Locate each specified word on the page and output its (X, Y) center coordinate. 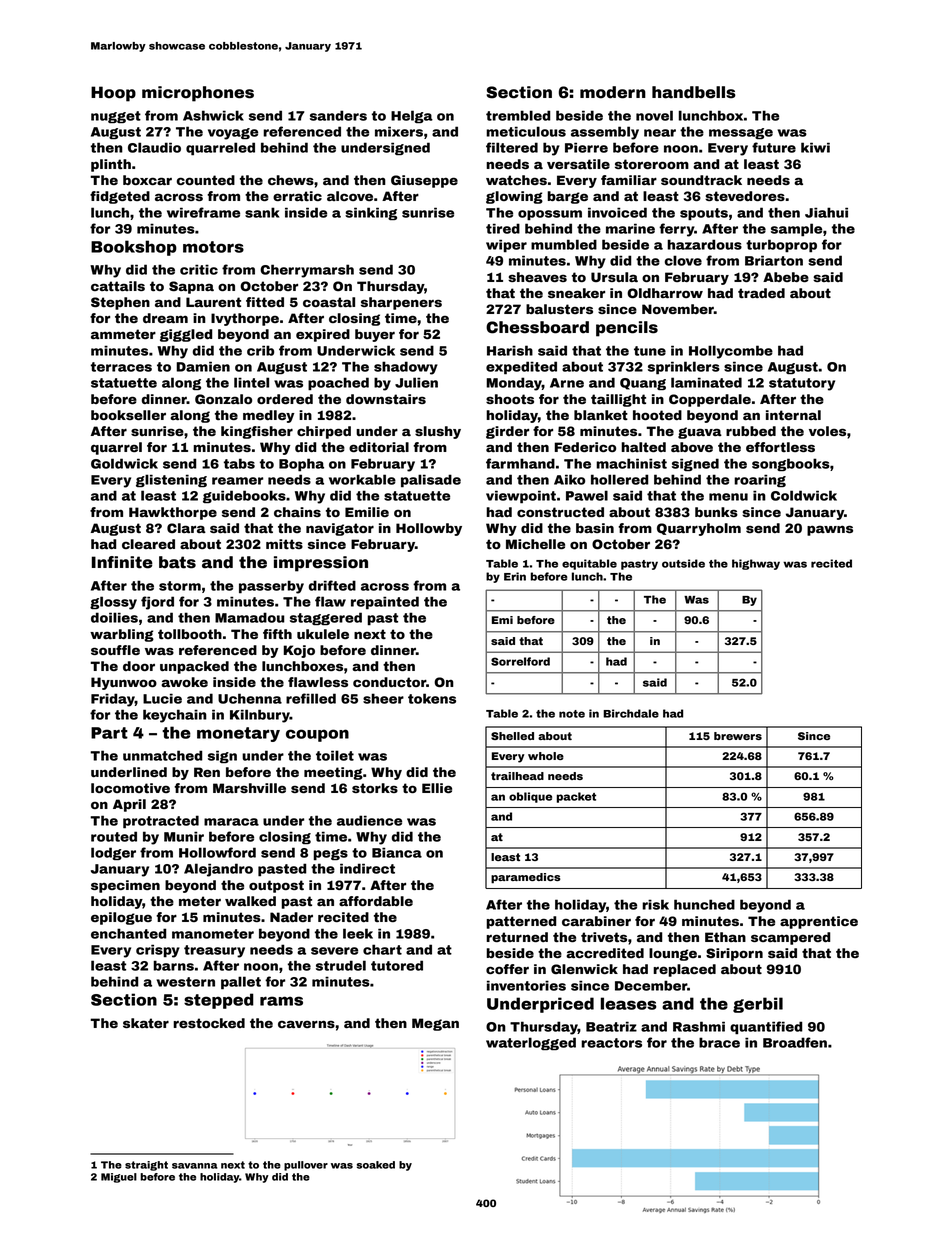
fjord (157, 603)
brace (719, 1042)
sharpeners (401, 303)
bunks (716, 512)
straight (146, 1166)
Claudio (154, 147)
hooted (657, 415)
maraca (231, 822)
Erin (515, 576)
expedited (521, 368)
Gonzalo (223, 399)
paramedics (526, 878)
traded (761, 293)
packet (576, 797)
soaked (376, 1165)
